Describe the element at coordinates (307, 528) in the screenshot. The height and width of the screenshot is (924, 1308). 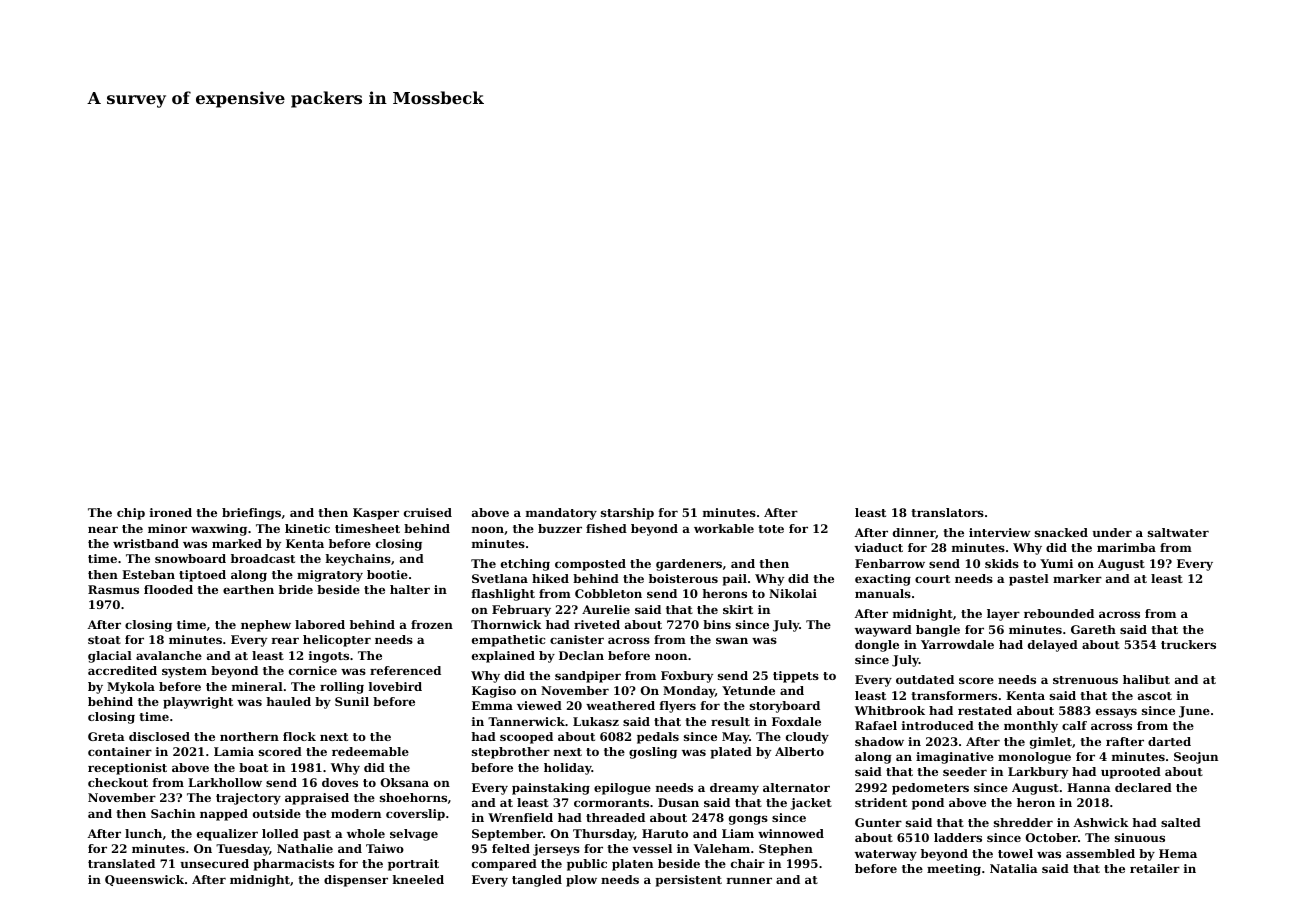
I see `kinetic` at that location.
